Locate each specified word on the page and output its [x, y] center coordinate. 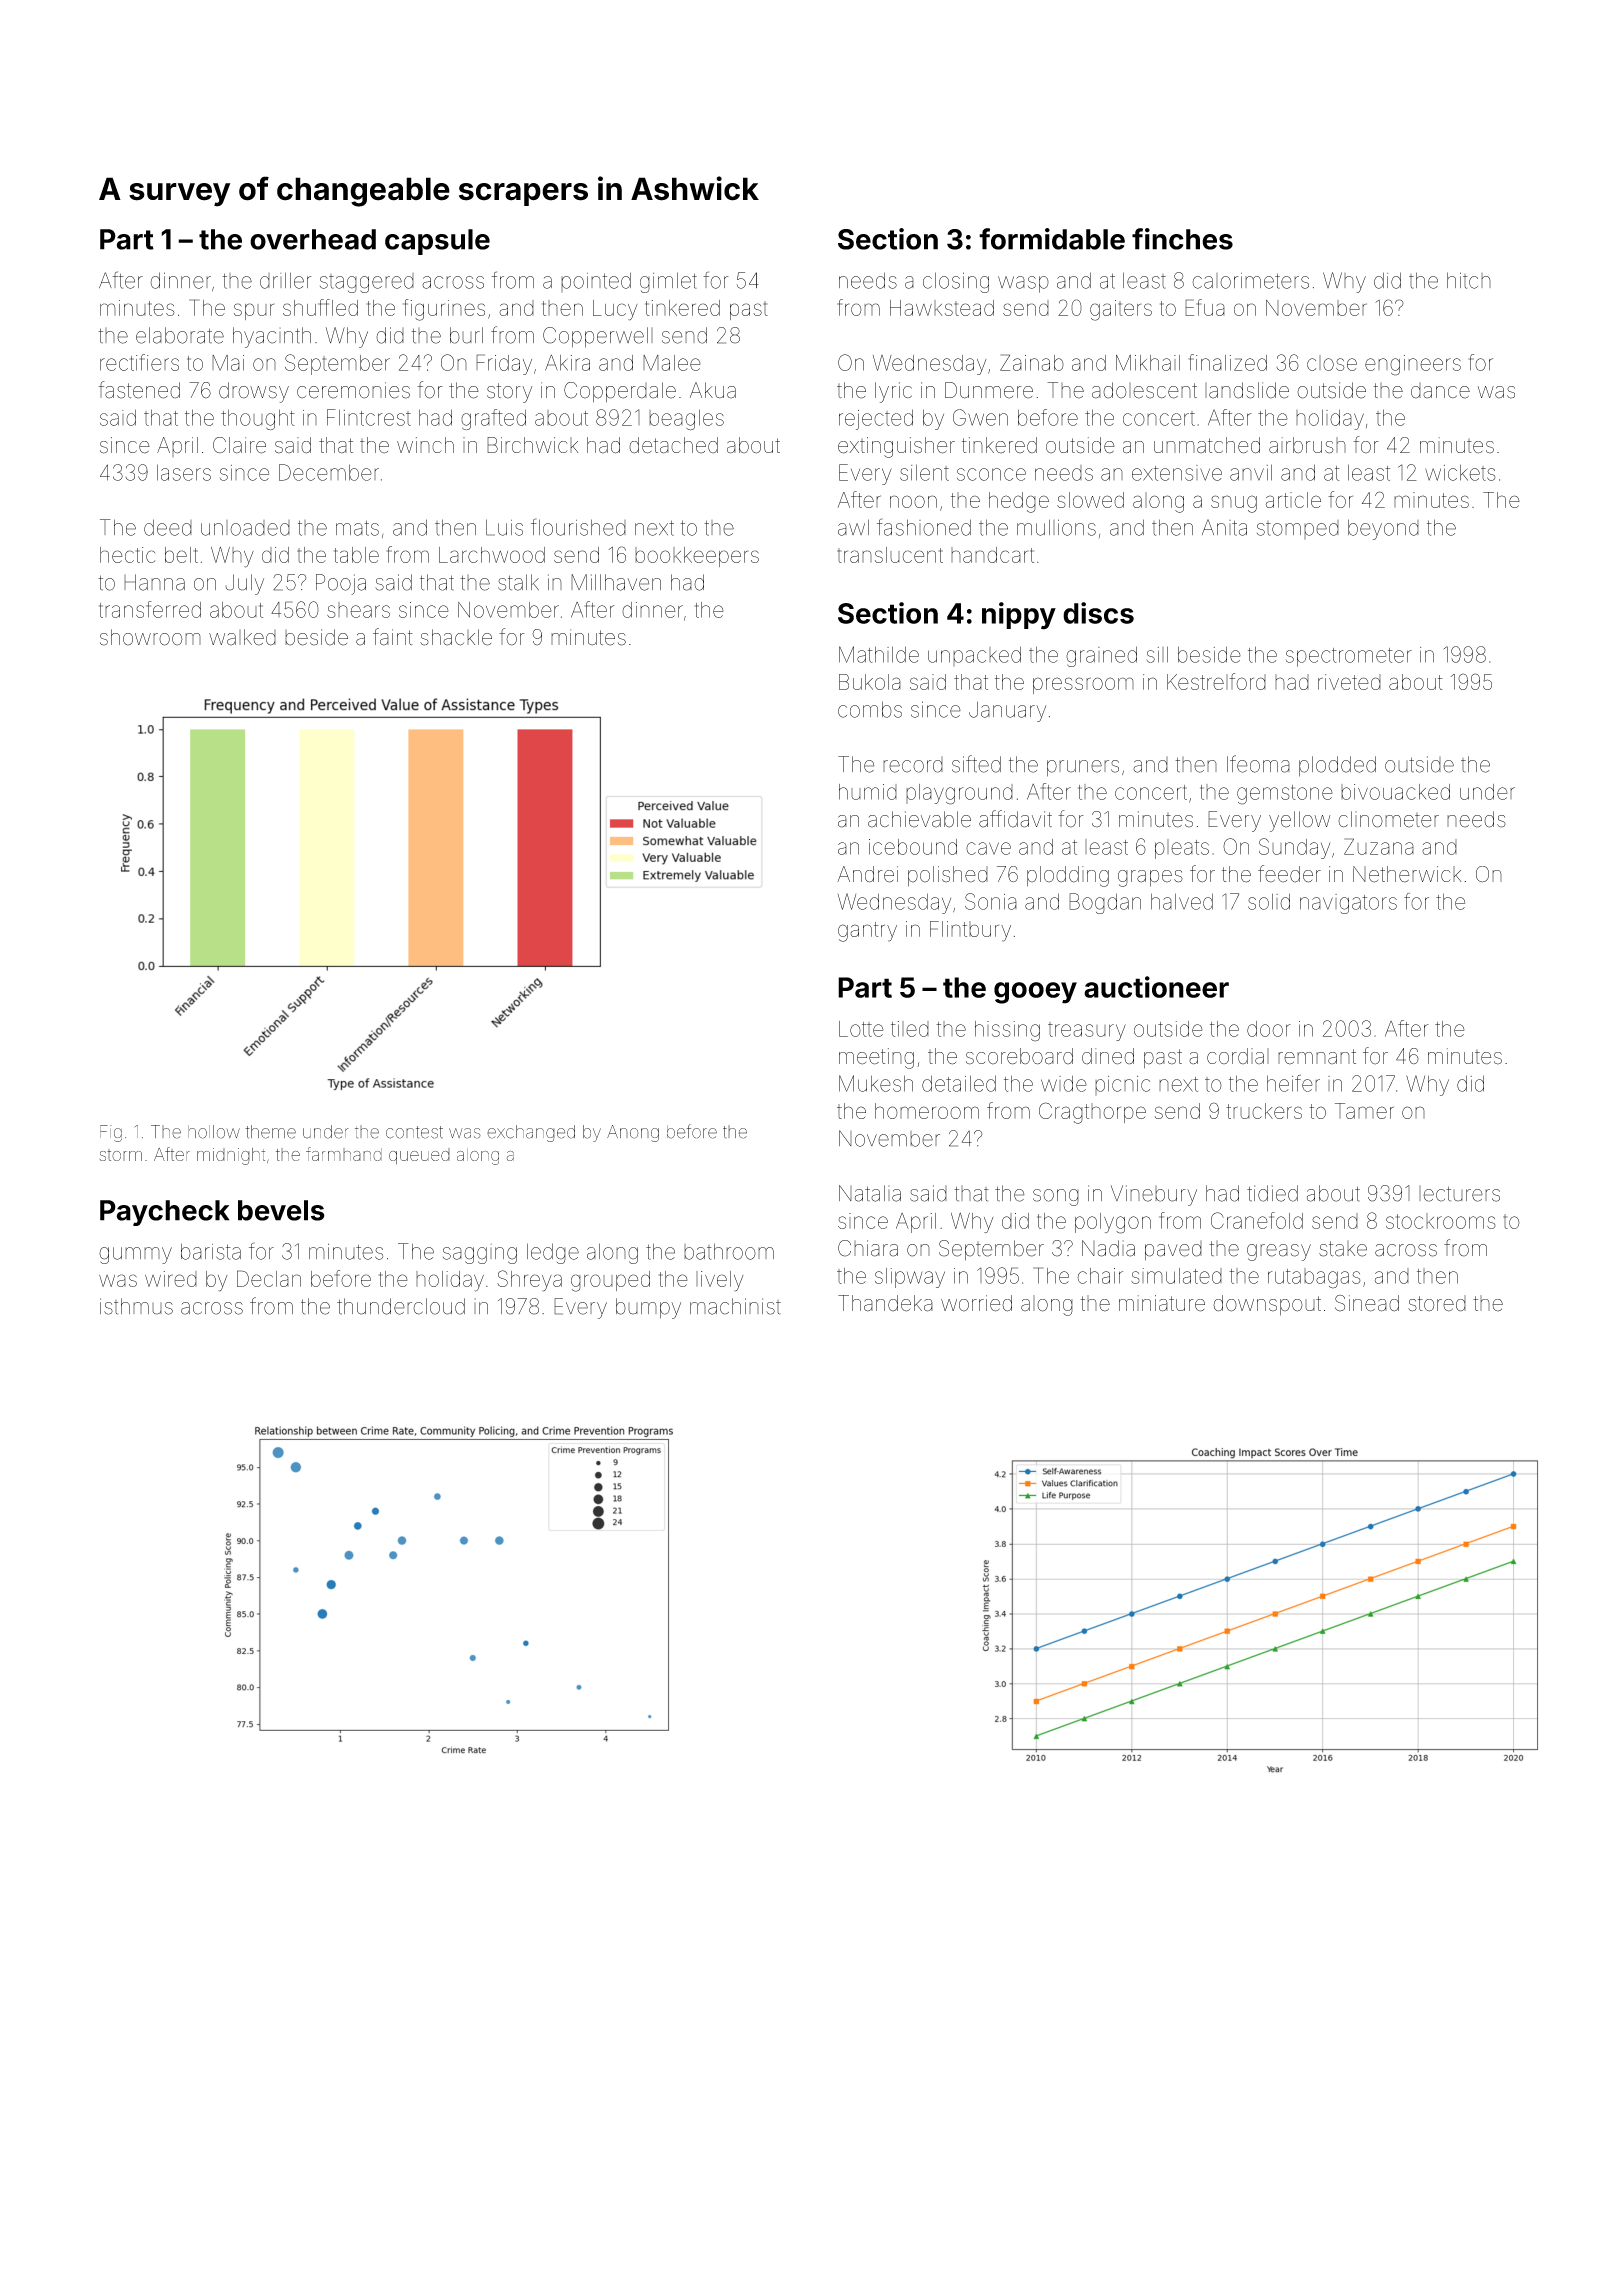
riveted [1349, 682]
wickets [1460, 472]
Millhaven [616, 582]
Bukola [870, 682]
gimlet [668, 282]
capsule [437, 242]
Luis [504, 527]
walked [242, 637]
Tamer [1364, 1111]
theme [270, 1132]
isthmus [136, 1306]
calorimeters [1250, 281]
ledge [553, 1253]
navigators [1348, 904]
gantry [867, 932]
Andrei [867, 874]
